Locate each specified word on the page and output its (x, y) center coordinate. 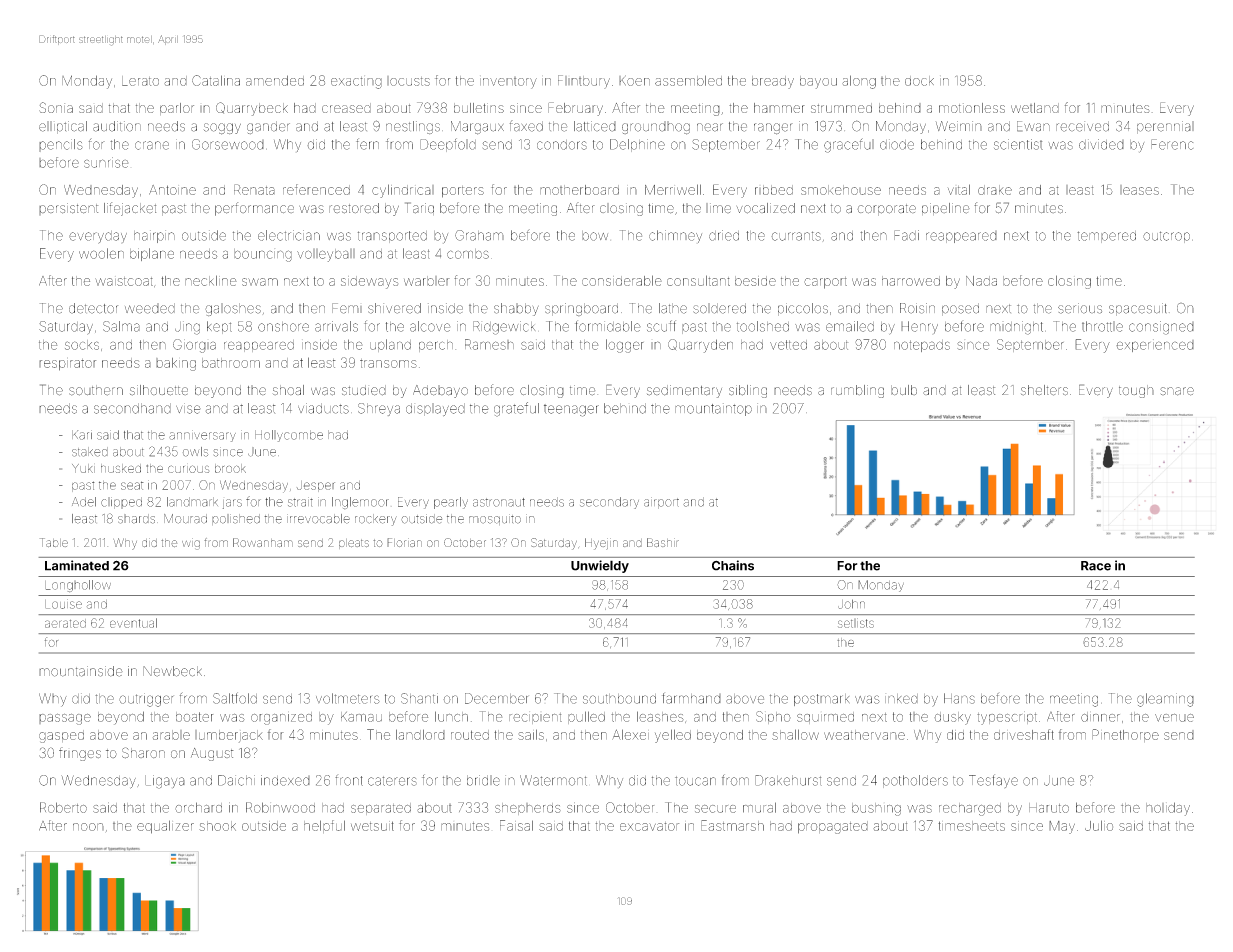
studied (364, 390)
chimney (675, 236)
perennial (1165, 127)
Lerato (140, 81)
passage (65, 719)
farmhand (691, 698)
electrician (289, 235)
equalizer (165, 827)
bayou (818, 82)
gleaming (1165, 700)
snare (1177, 391)
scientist (1018, 144)
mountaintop (713, 409)
